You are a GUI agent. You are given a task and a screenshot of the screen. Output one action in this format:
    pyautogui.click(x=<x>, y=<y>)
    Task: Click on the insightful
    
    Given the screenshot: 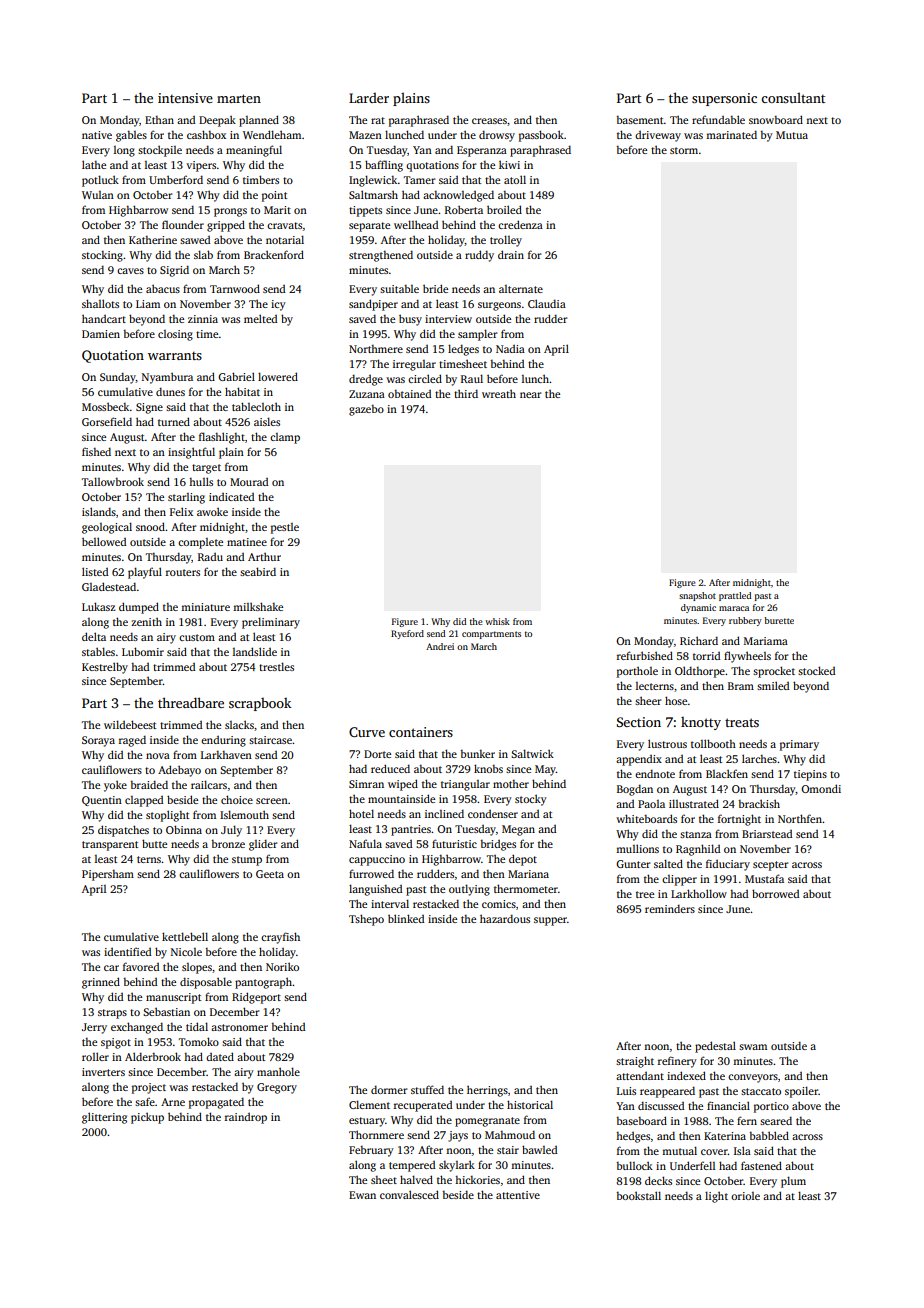 What is the action you would take?
    pyautogui.click(x=191, y=453)
